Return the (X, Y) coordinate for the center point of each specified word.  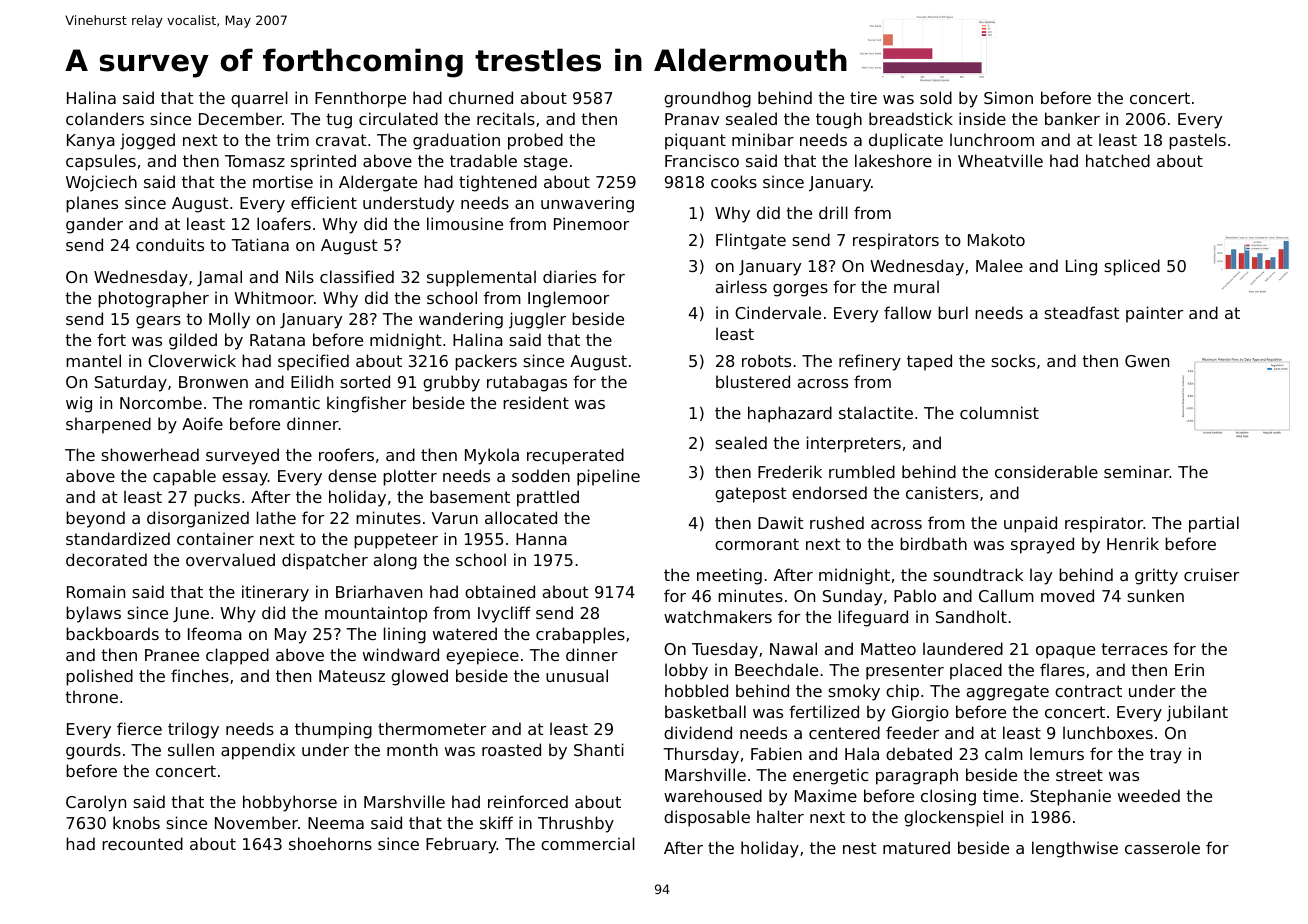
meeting (729, 576)
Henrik (1133, 543)
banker (1072, 118)
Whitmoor (274, 297)
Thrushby (576, 824)
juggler (537, 320)
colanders (105, 118)
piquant (695, 141)
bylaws (93, 614)
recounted (142, 843)
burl (953, 312)
